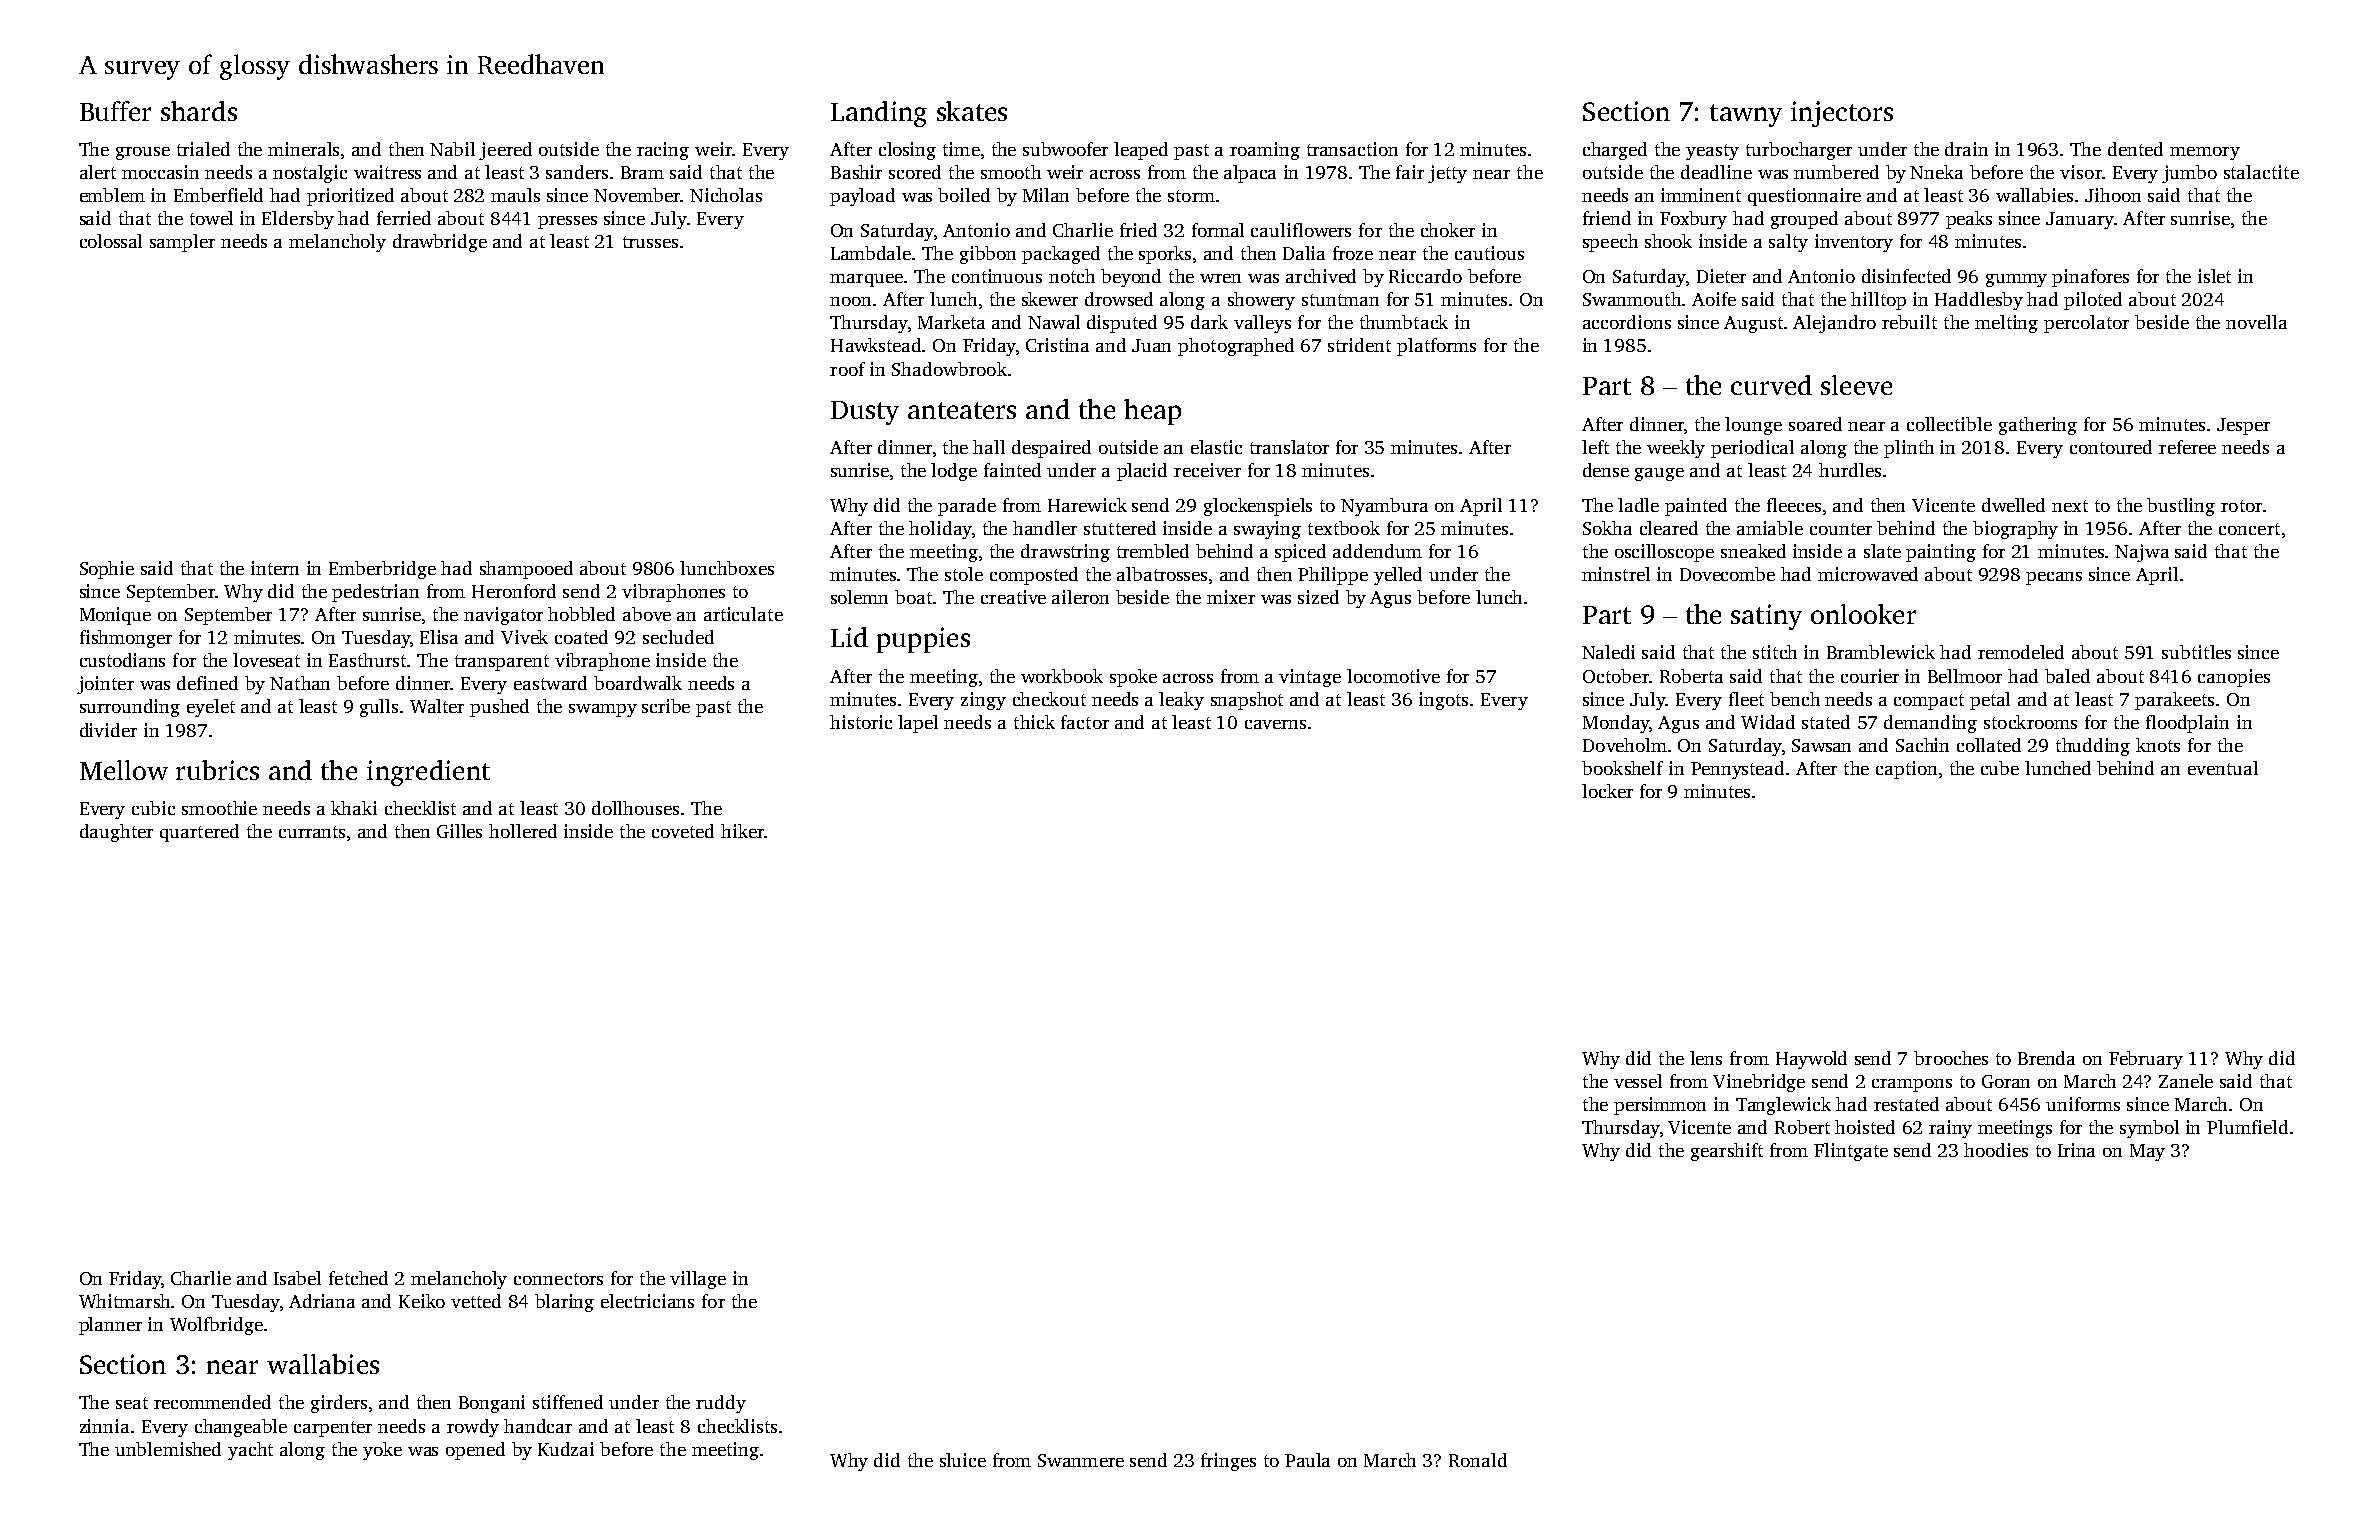 This document has height=1540, width=2380. What do you see at coordinates (107, 570) in the document?
I see `Sophie` at bounding box center [107, 570].
